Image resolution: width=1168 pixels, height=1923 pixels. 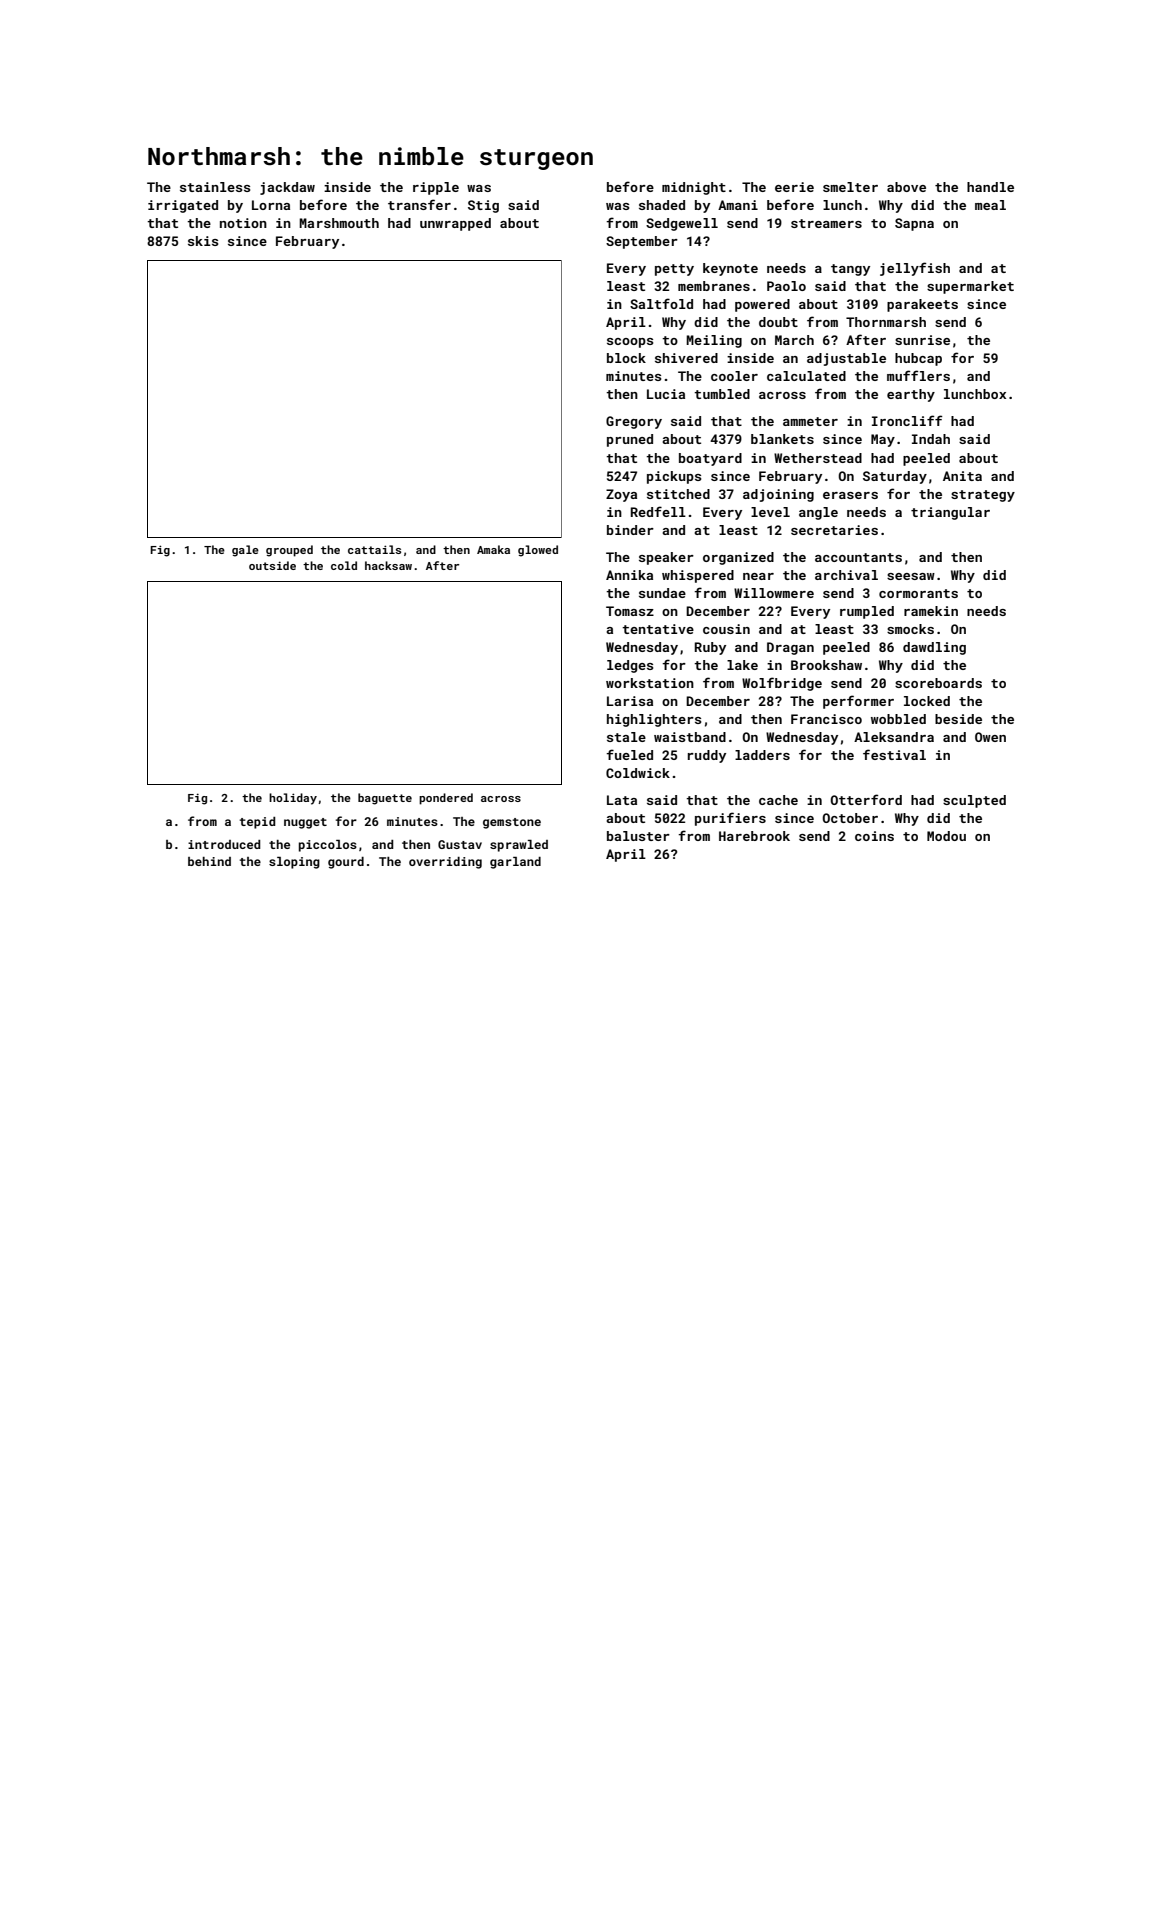 I want to click on gourd, so click(x=346, y=863).
